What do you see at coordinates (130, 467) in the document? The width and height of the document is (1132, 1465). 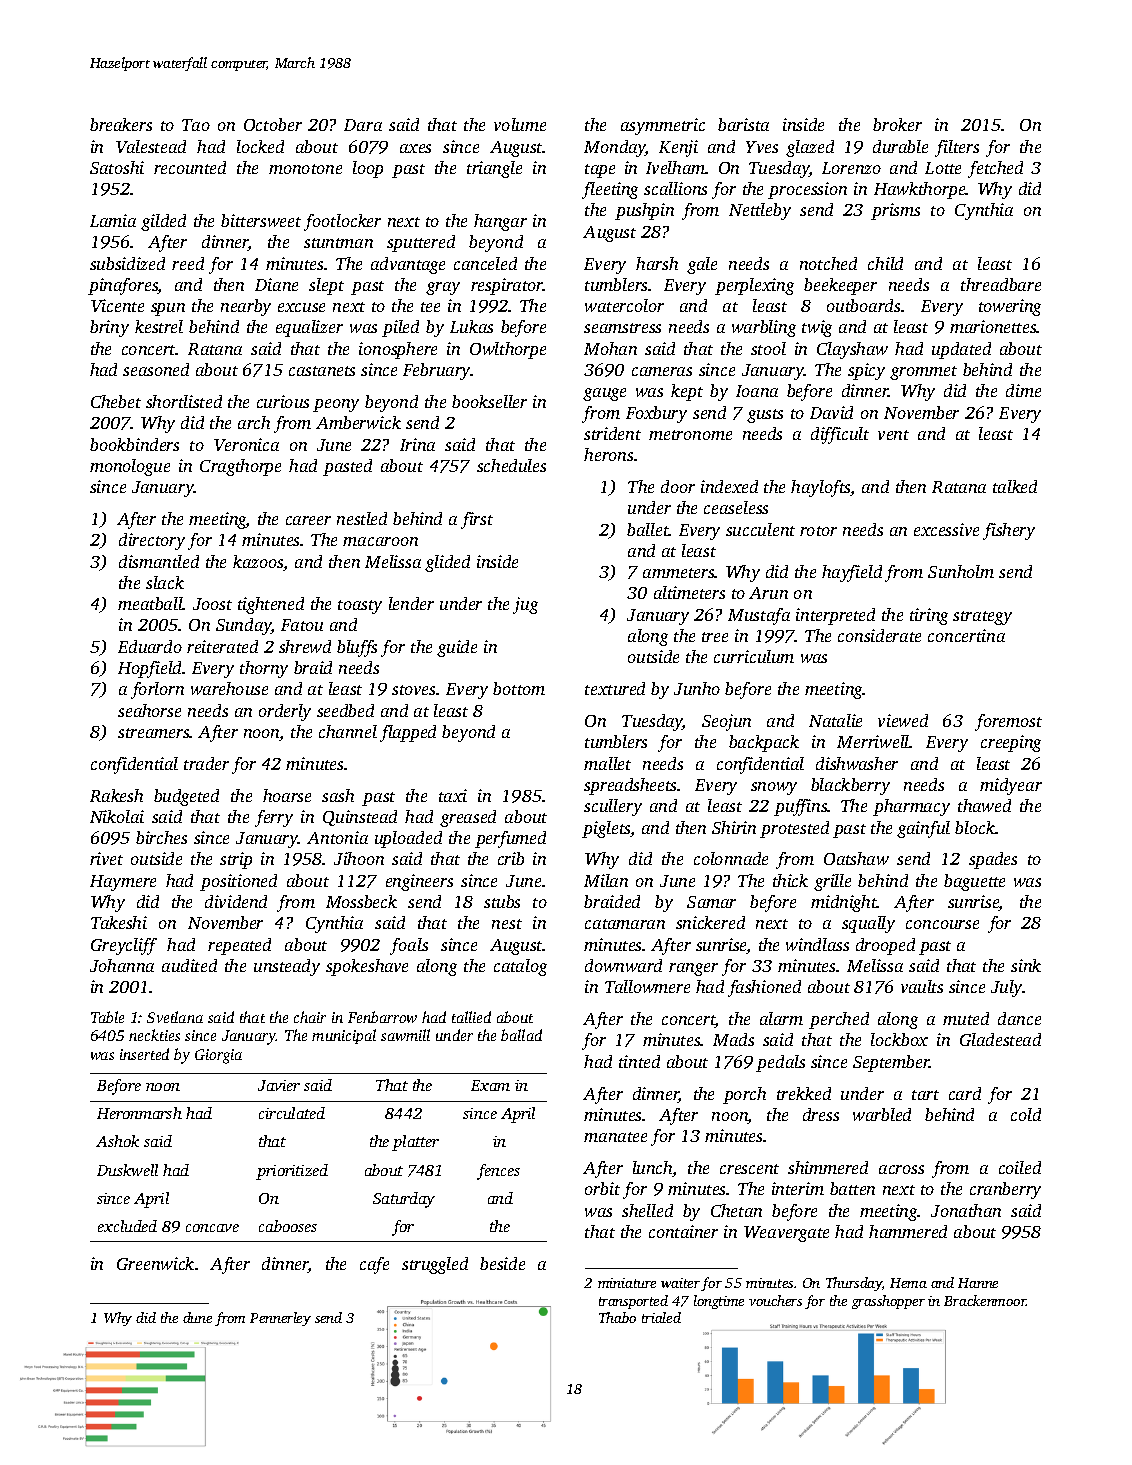 I see `monologue` at bounding box center [130, 467].
